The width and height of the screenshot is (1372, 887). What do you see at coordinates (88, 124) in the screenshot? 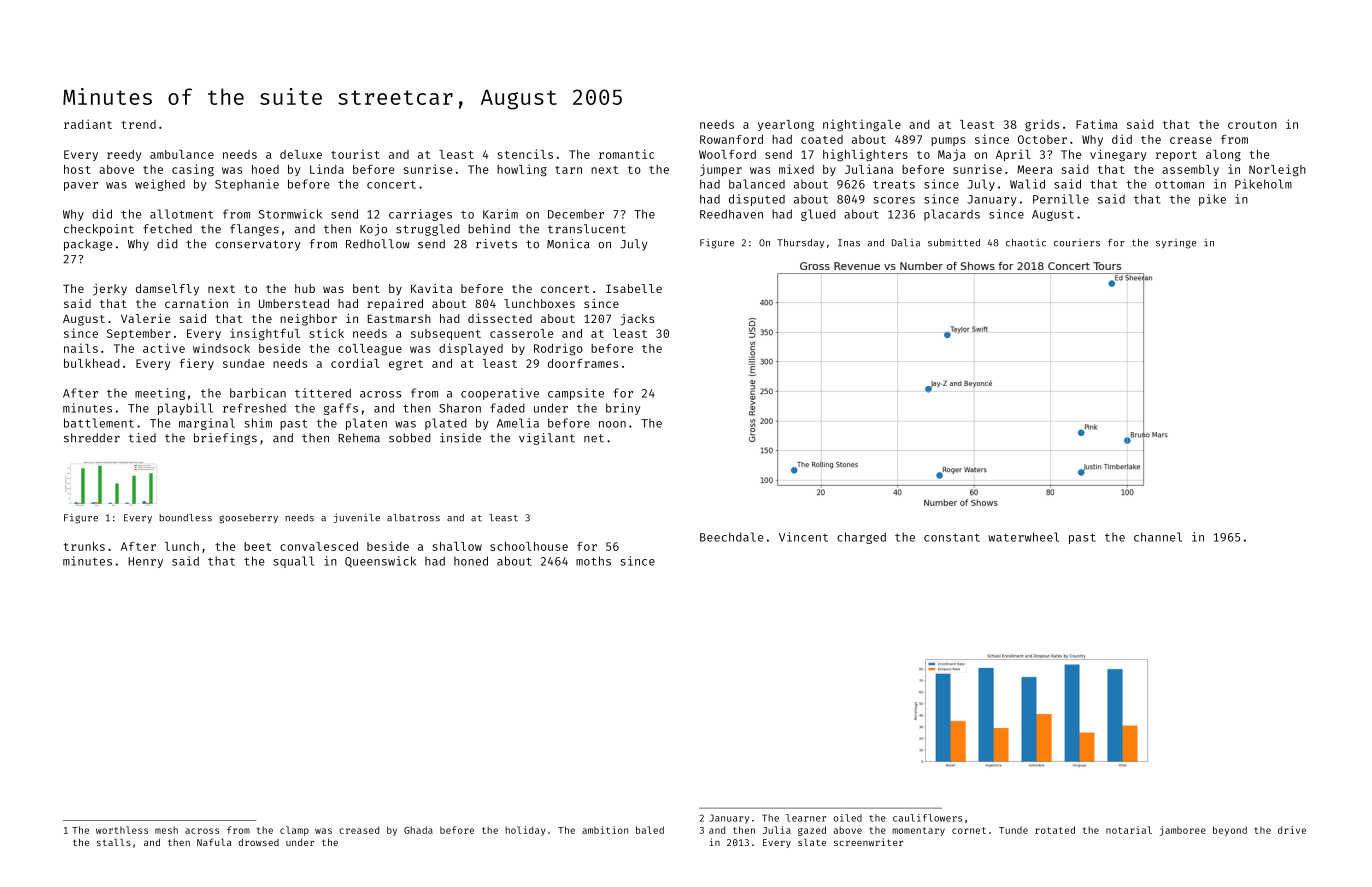
I see `radiant` at bounding box center [88, 124].
